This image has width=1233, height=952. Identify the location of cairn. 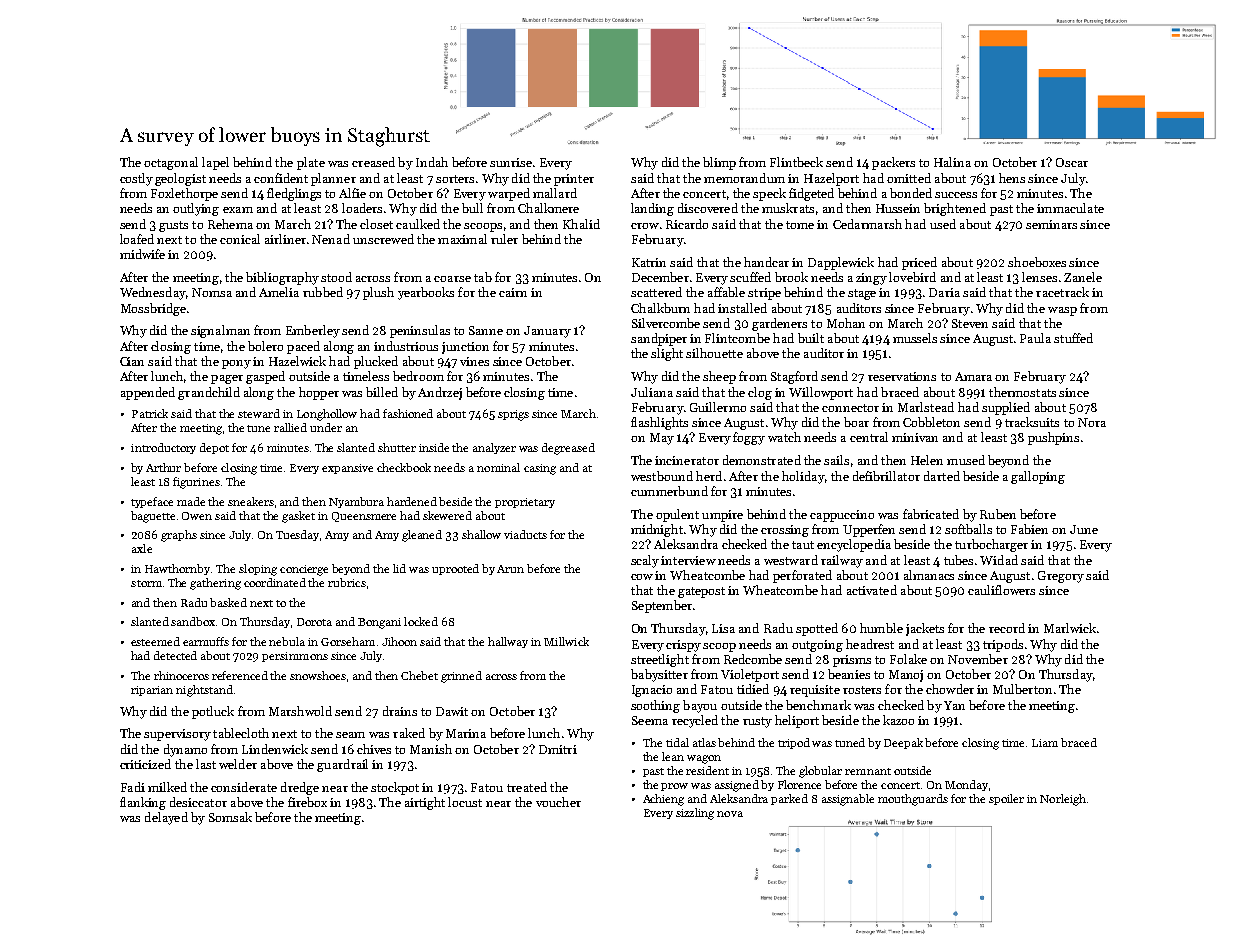
(513, 292).
